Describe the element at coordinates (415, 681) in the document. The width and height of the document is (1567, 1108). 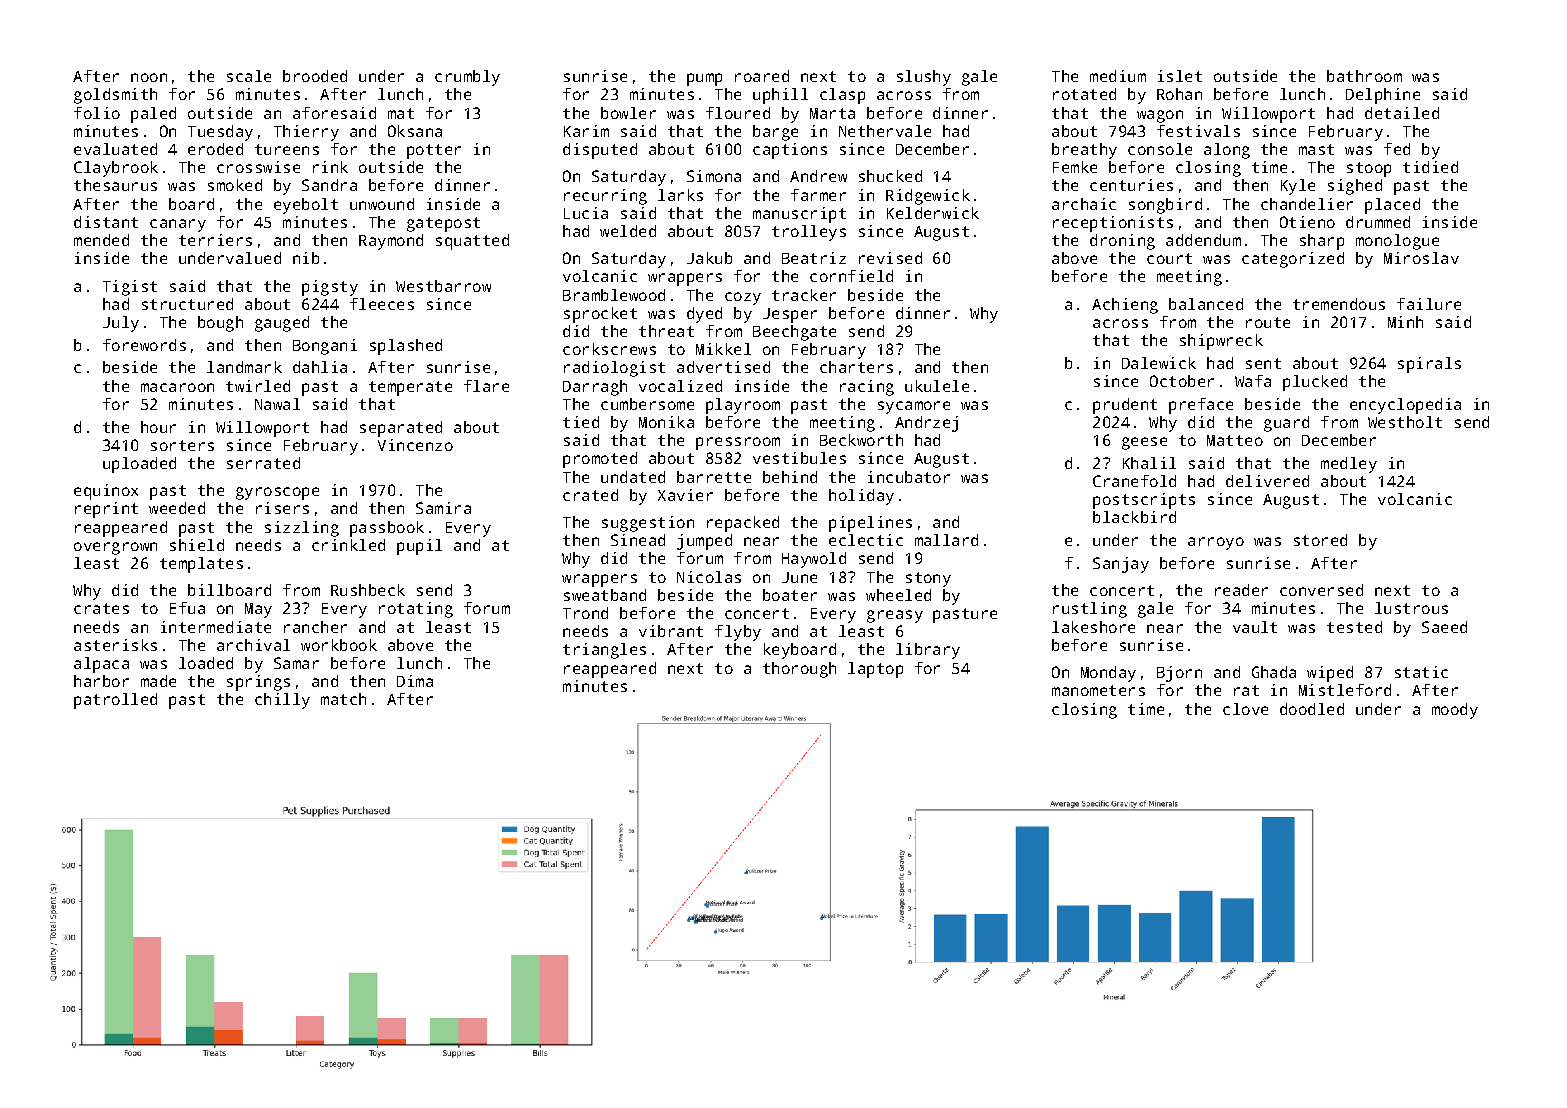
I see `Dima` at that location.
